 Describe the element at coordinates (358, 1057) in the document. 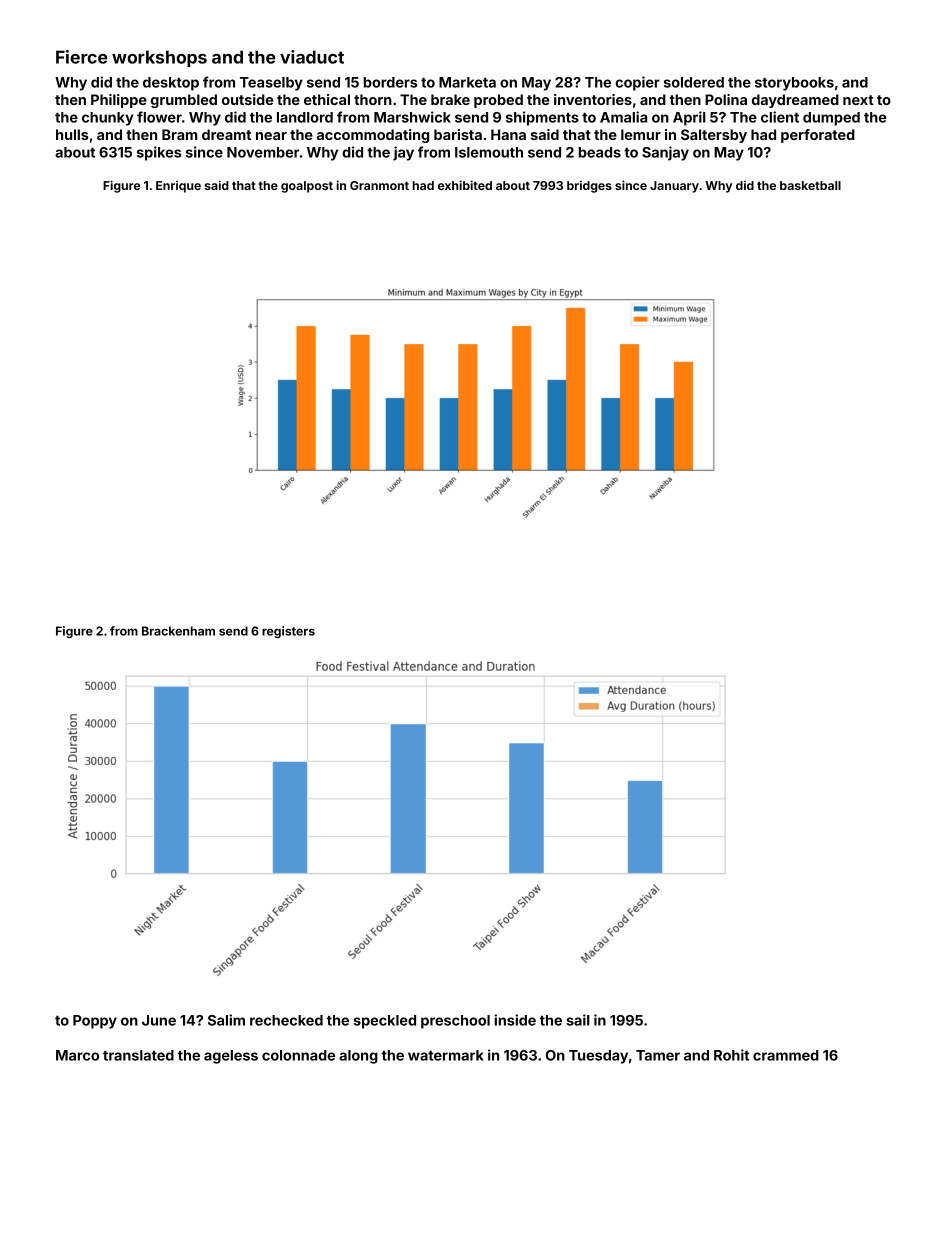

I see `along` at that location.
